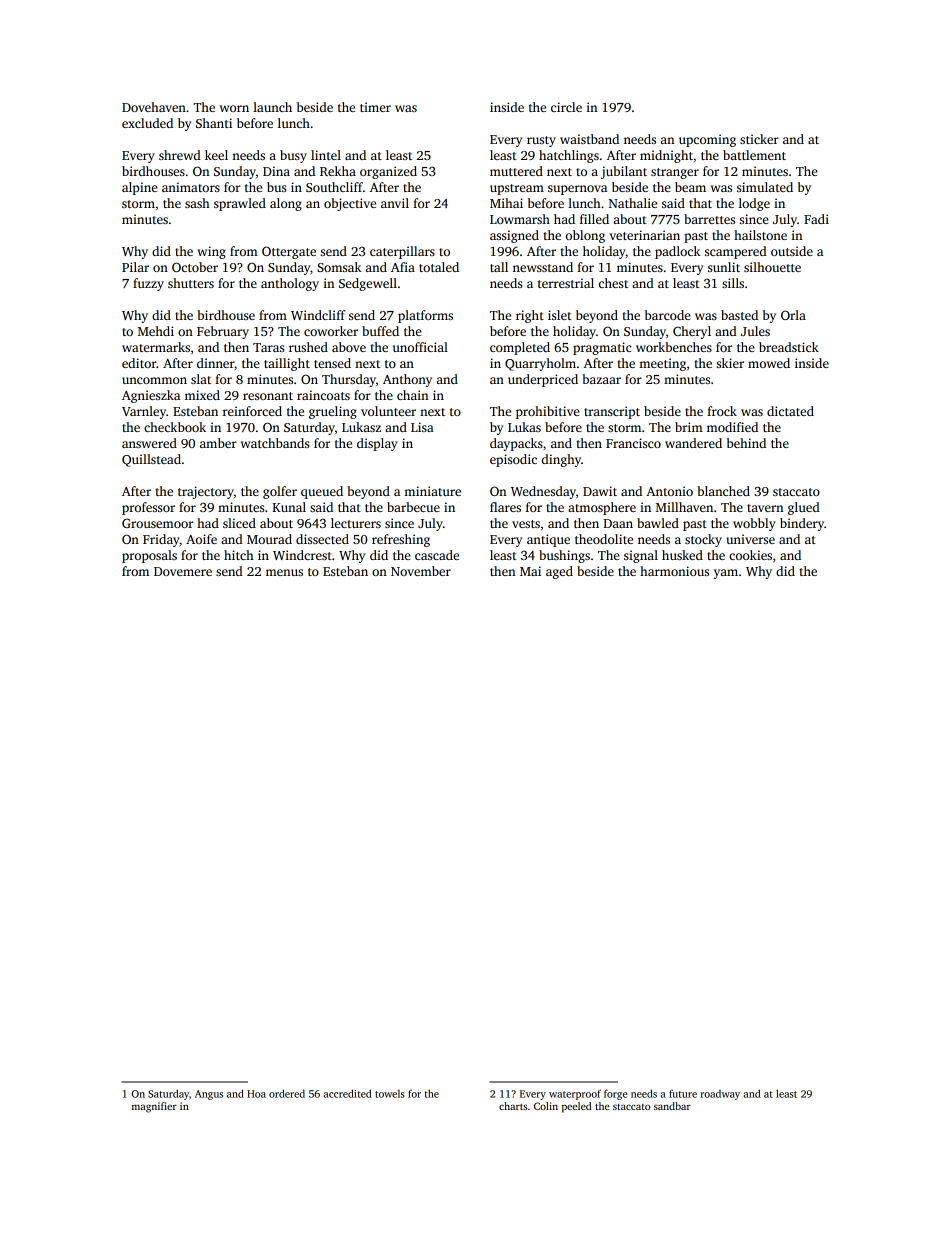  I want to click on sticker, so click(759, 139).
